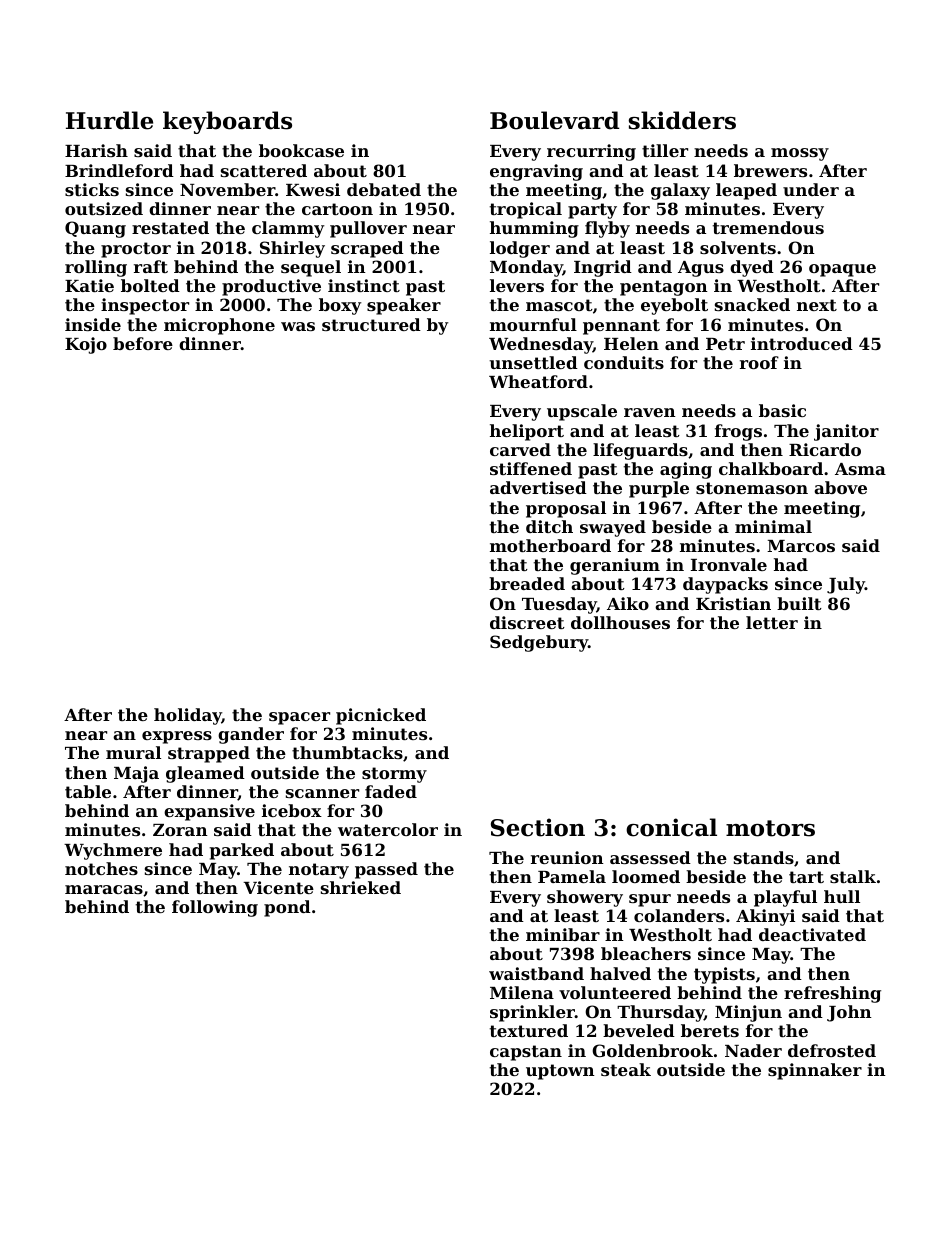  What do you see at coordinates (800, 154) in the screenshot?
I see `mossy` at bounding box center [800, 154].
